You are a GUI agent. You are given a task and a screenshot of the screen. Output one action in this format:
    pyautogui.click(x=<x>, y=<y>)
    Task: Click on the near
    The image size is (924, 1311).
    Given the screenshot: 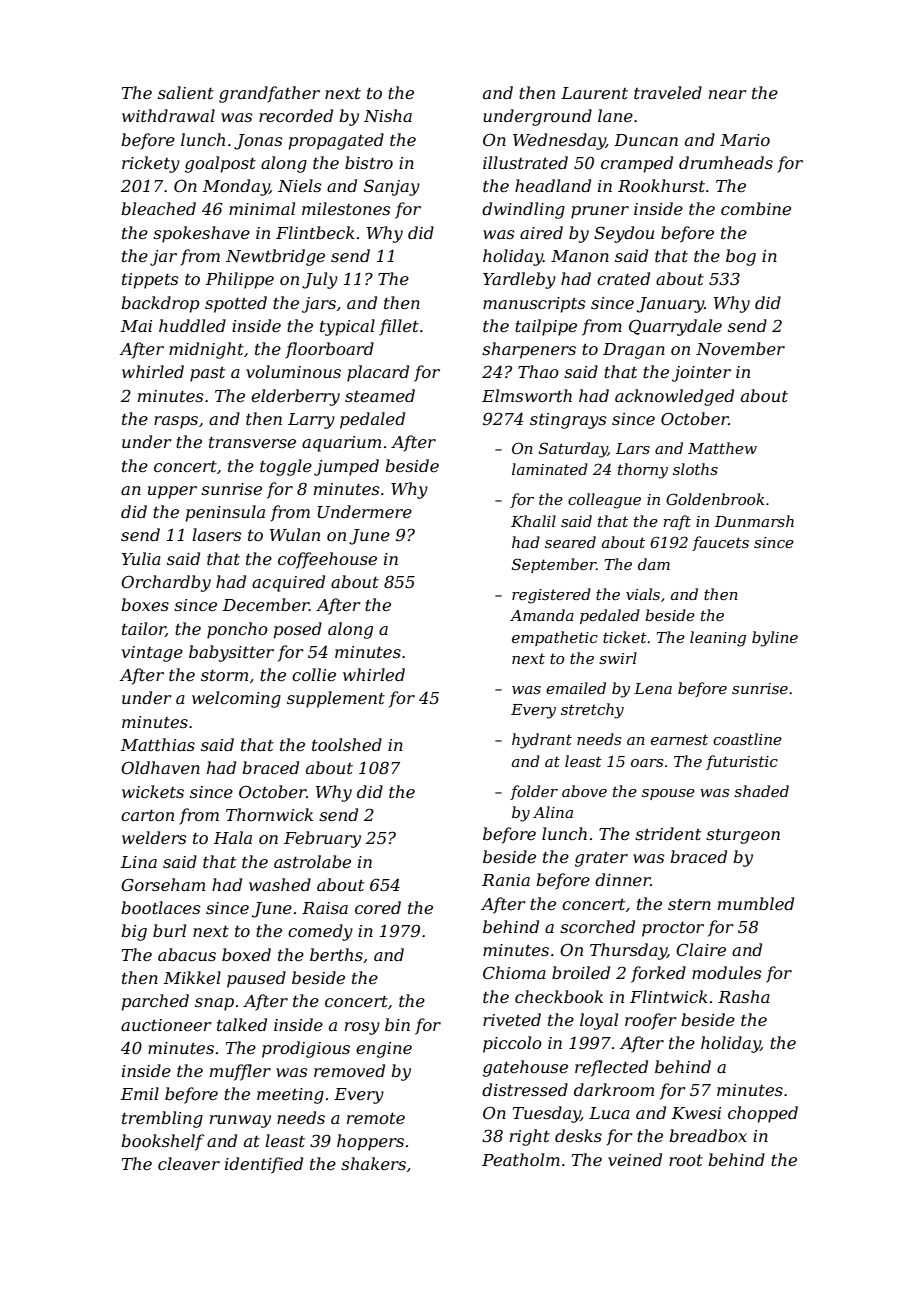 What is the action you would take?
    pyautogui.click(x=728, y=94)
